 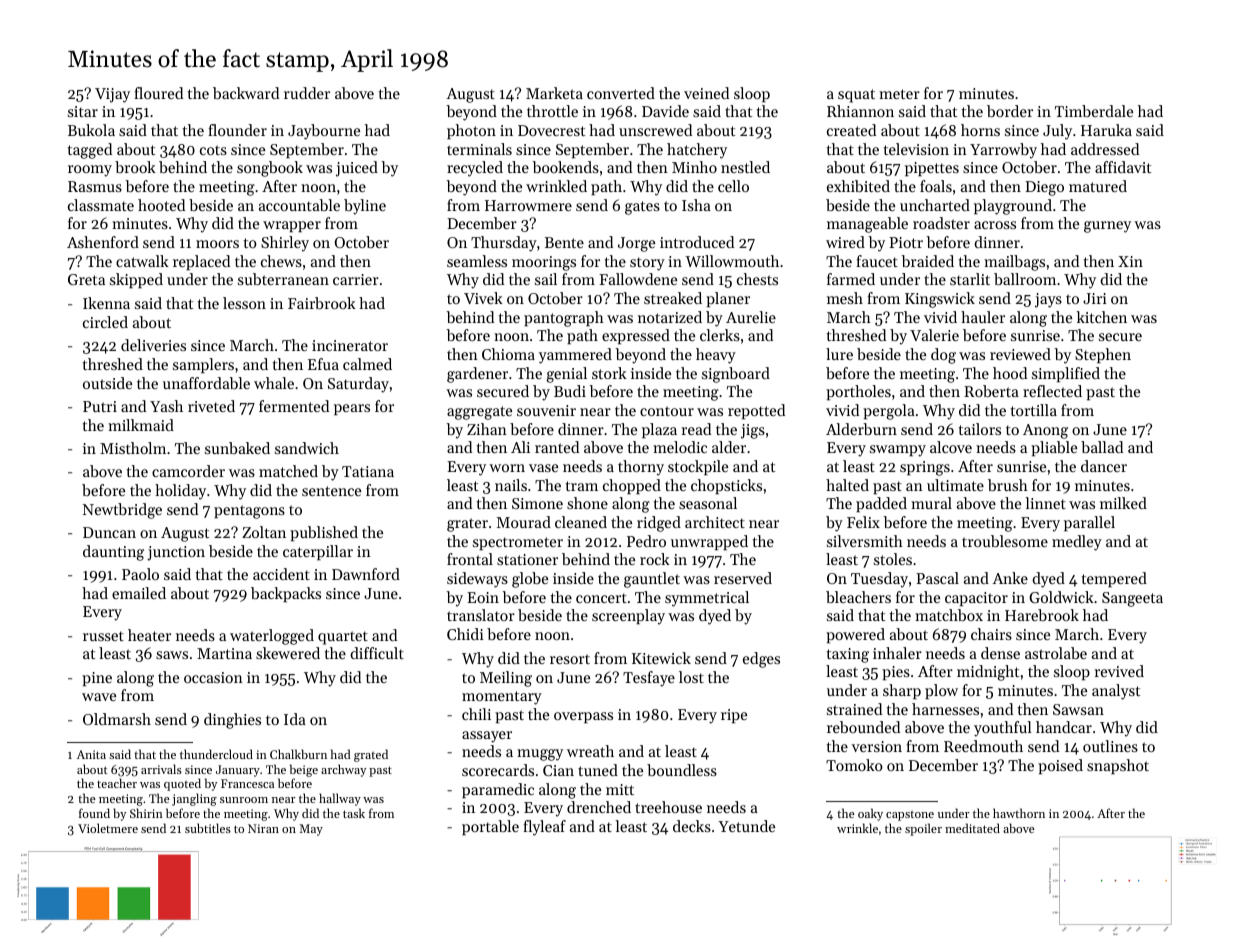 What do you see at coordinates (107, 383) in the screenshot?
I see `outside` at bounding box center [107, 383].
